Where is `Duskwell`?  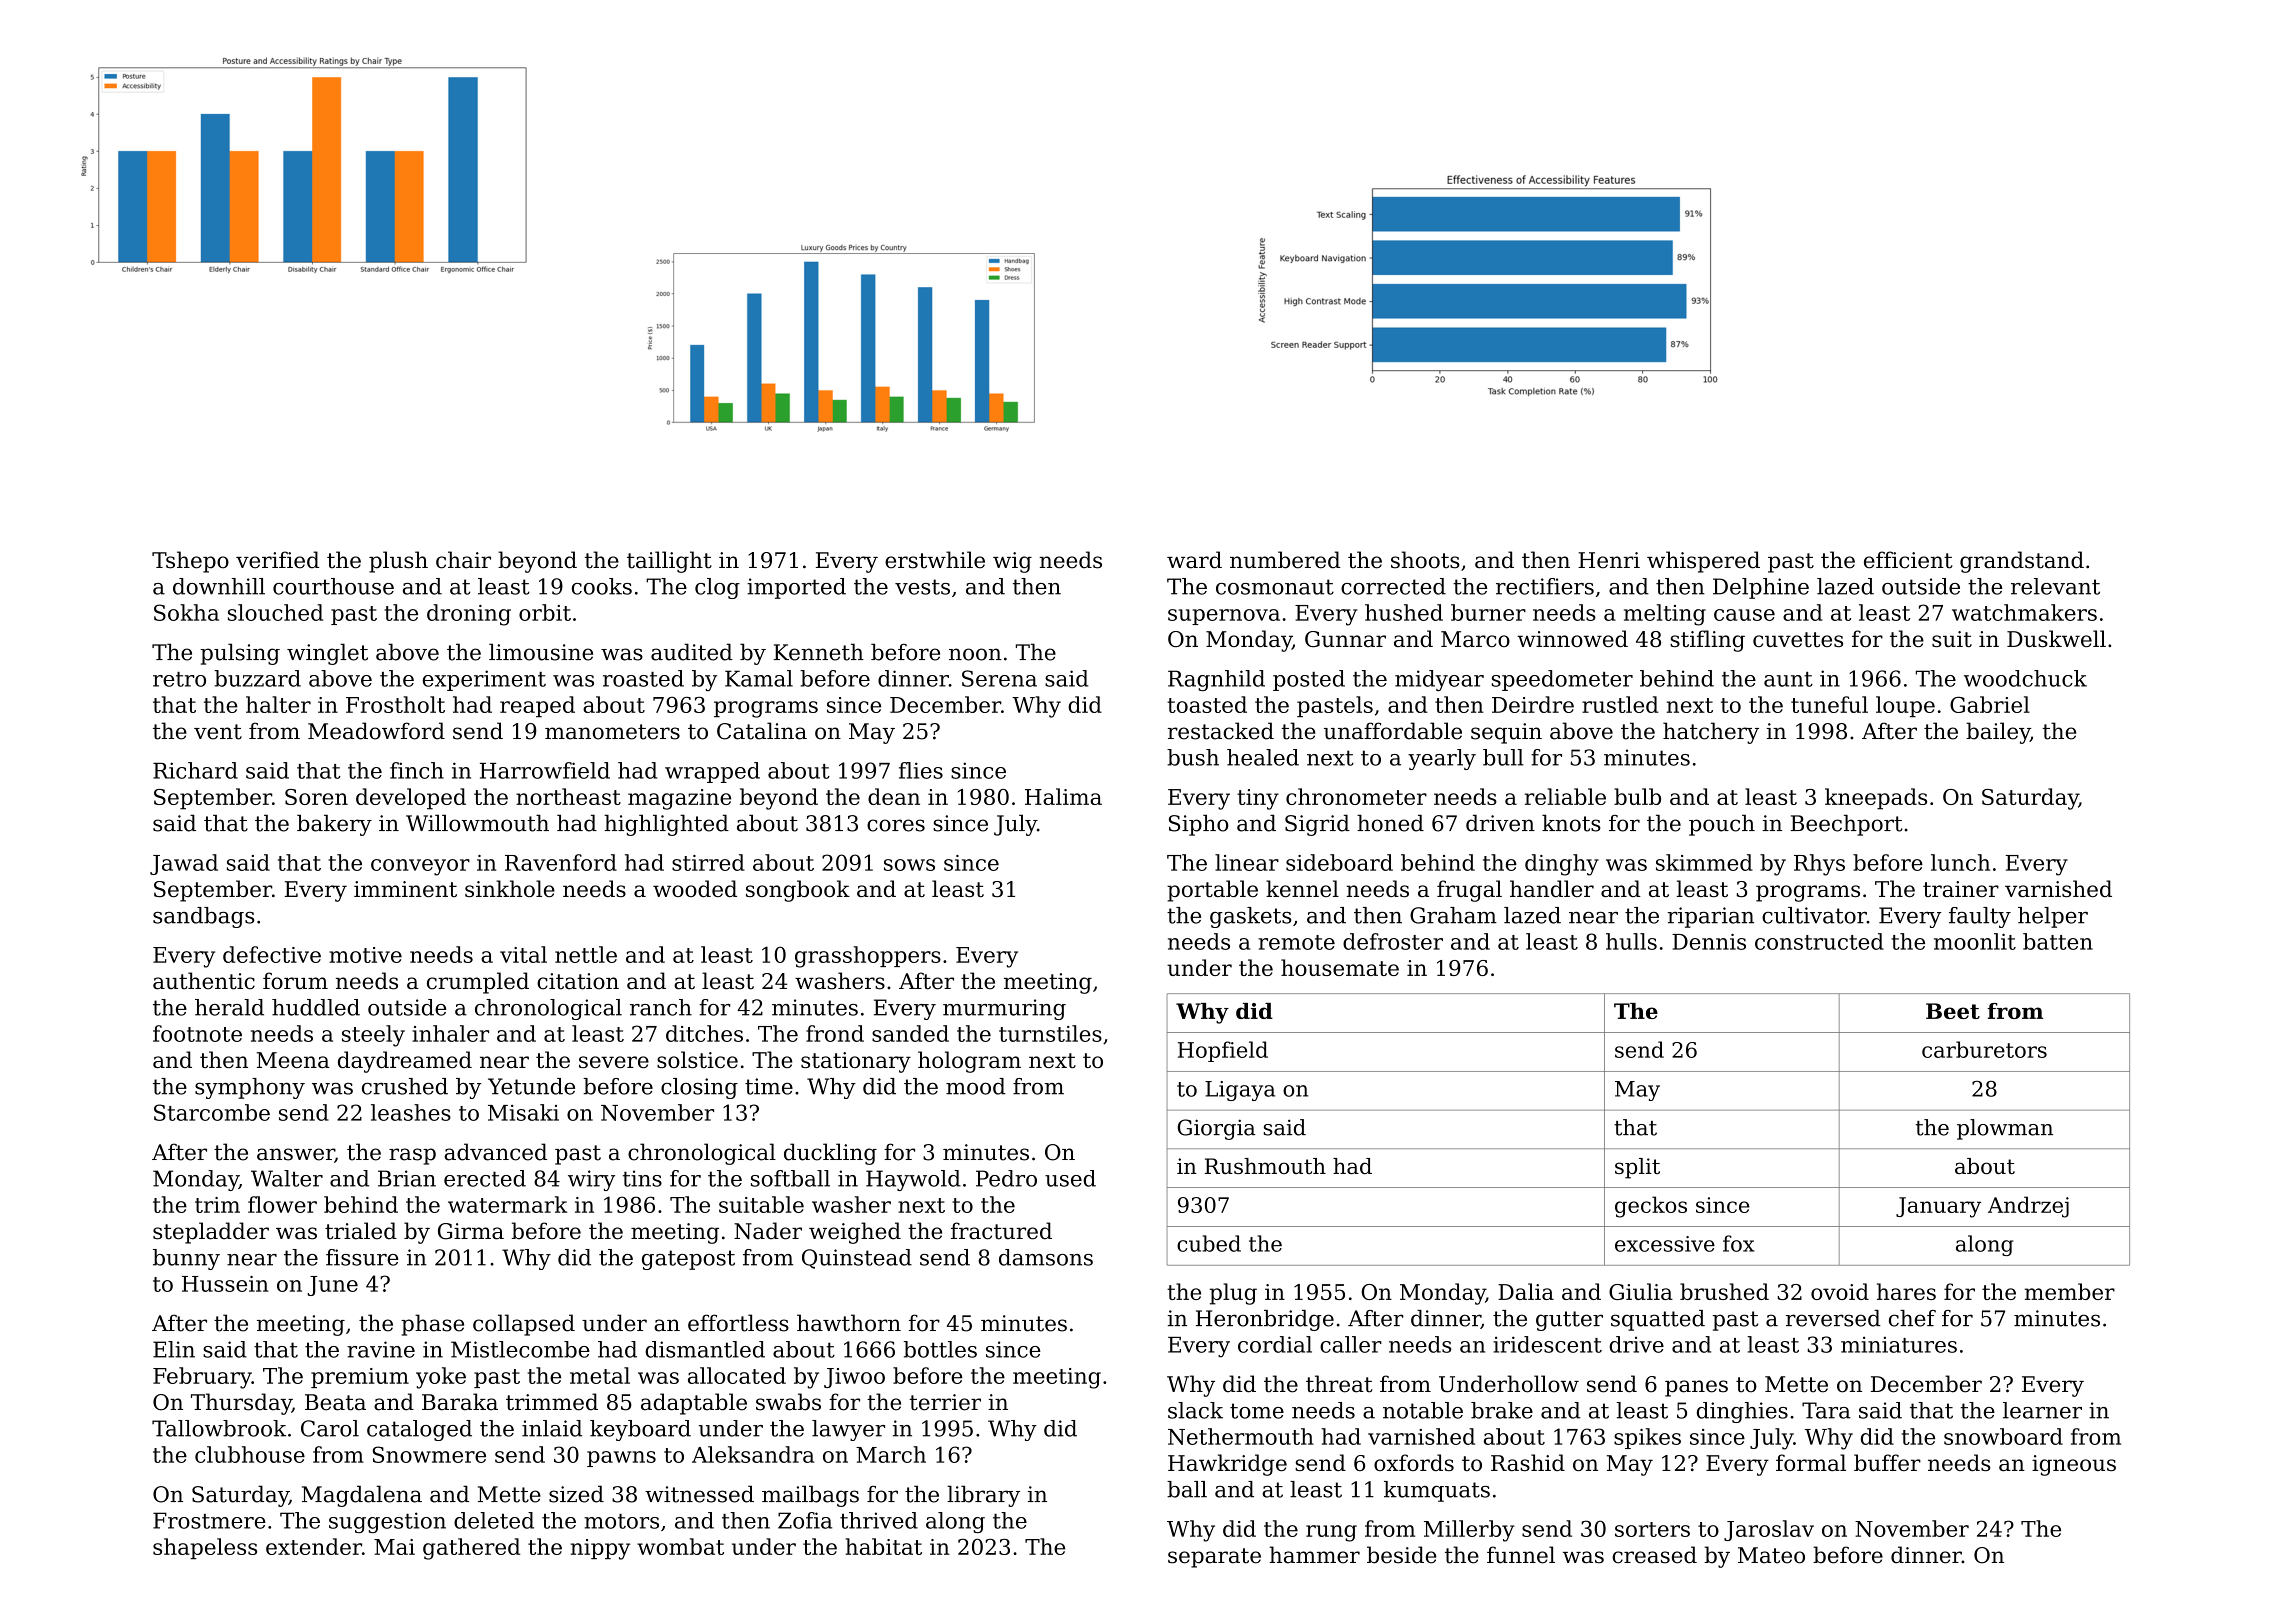 Duskwell is located at coordinates (2056, 638).
